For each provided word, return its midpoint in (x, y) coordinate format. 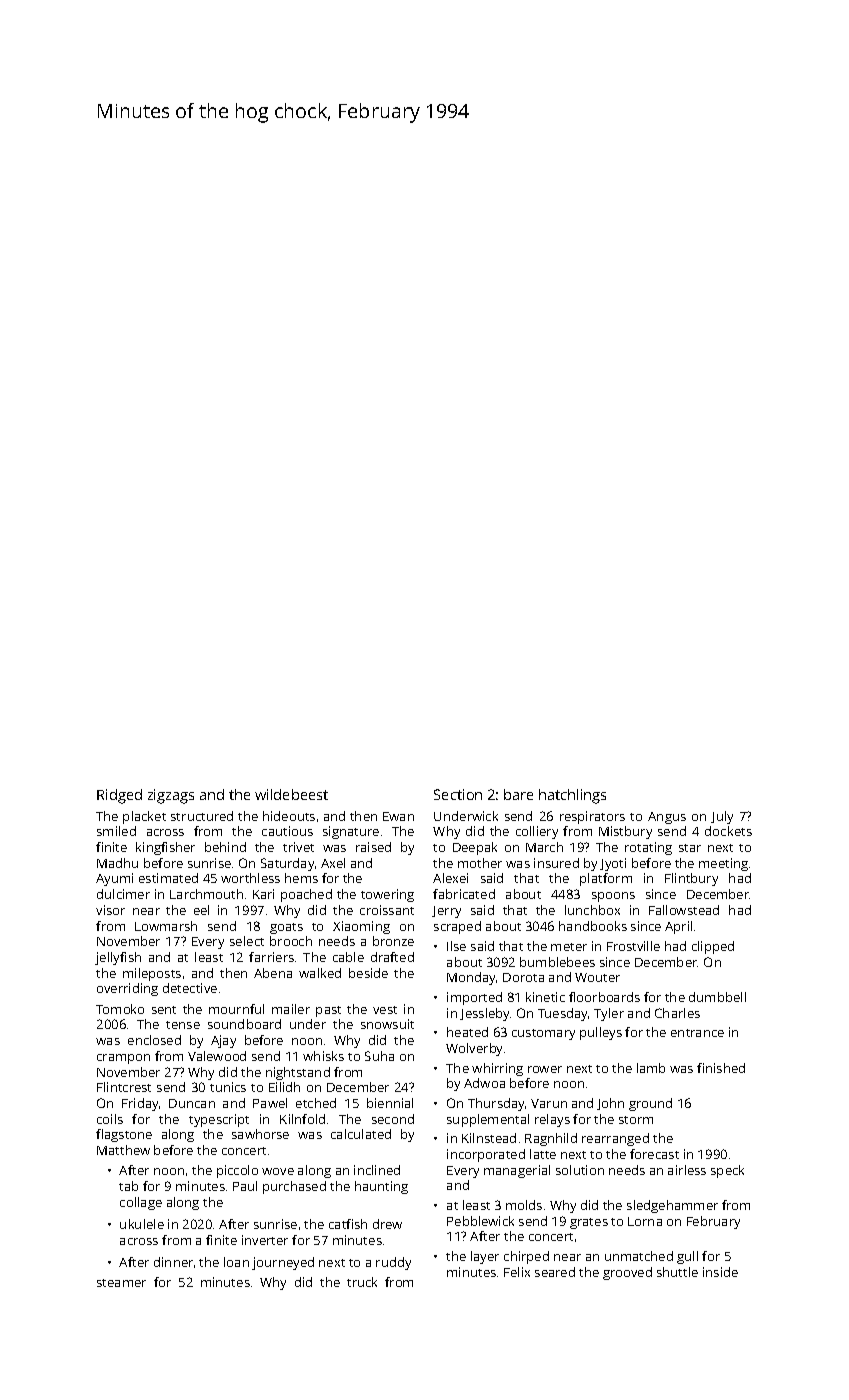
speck (727, 1171)
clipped (713, 947)
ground (650, 1104)
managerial (517, 1171)
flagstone (124, 1135)
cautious (287, 831)
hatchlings (572, 796)
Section (458, 794)
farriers (271, 957)
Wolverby (474, 1049)
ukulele (142, 1224)
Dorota (523, 977)
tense (183, 1025)
